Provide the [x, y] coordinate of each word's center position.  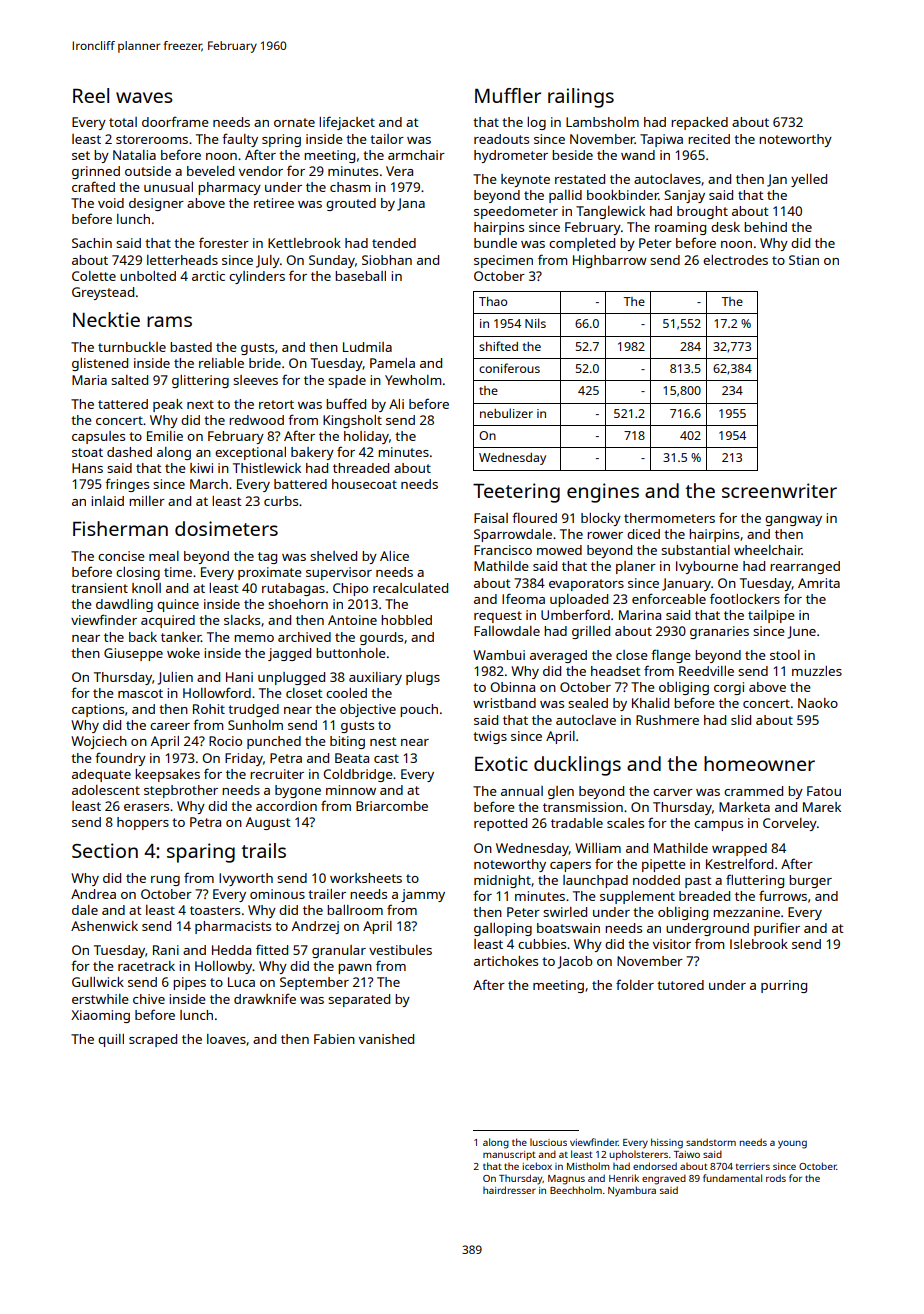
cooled [346, 693]
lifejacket [347, 123]
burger [810, 881]
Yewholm [413, 380]
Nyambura [632, 1191]
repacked [699, 123]
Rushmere [667, 720]
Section [105, 850]
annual [522, 791]
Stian [804, 260]
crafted [93, 186]
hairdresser [509, 1190]
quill [111, 1040]
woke [183, 653]
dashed [129, 452]
